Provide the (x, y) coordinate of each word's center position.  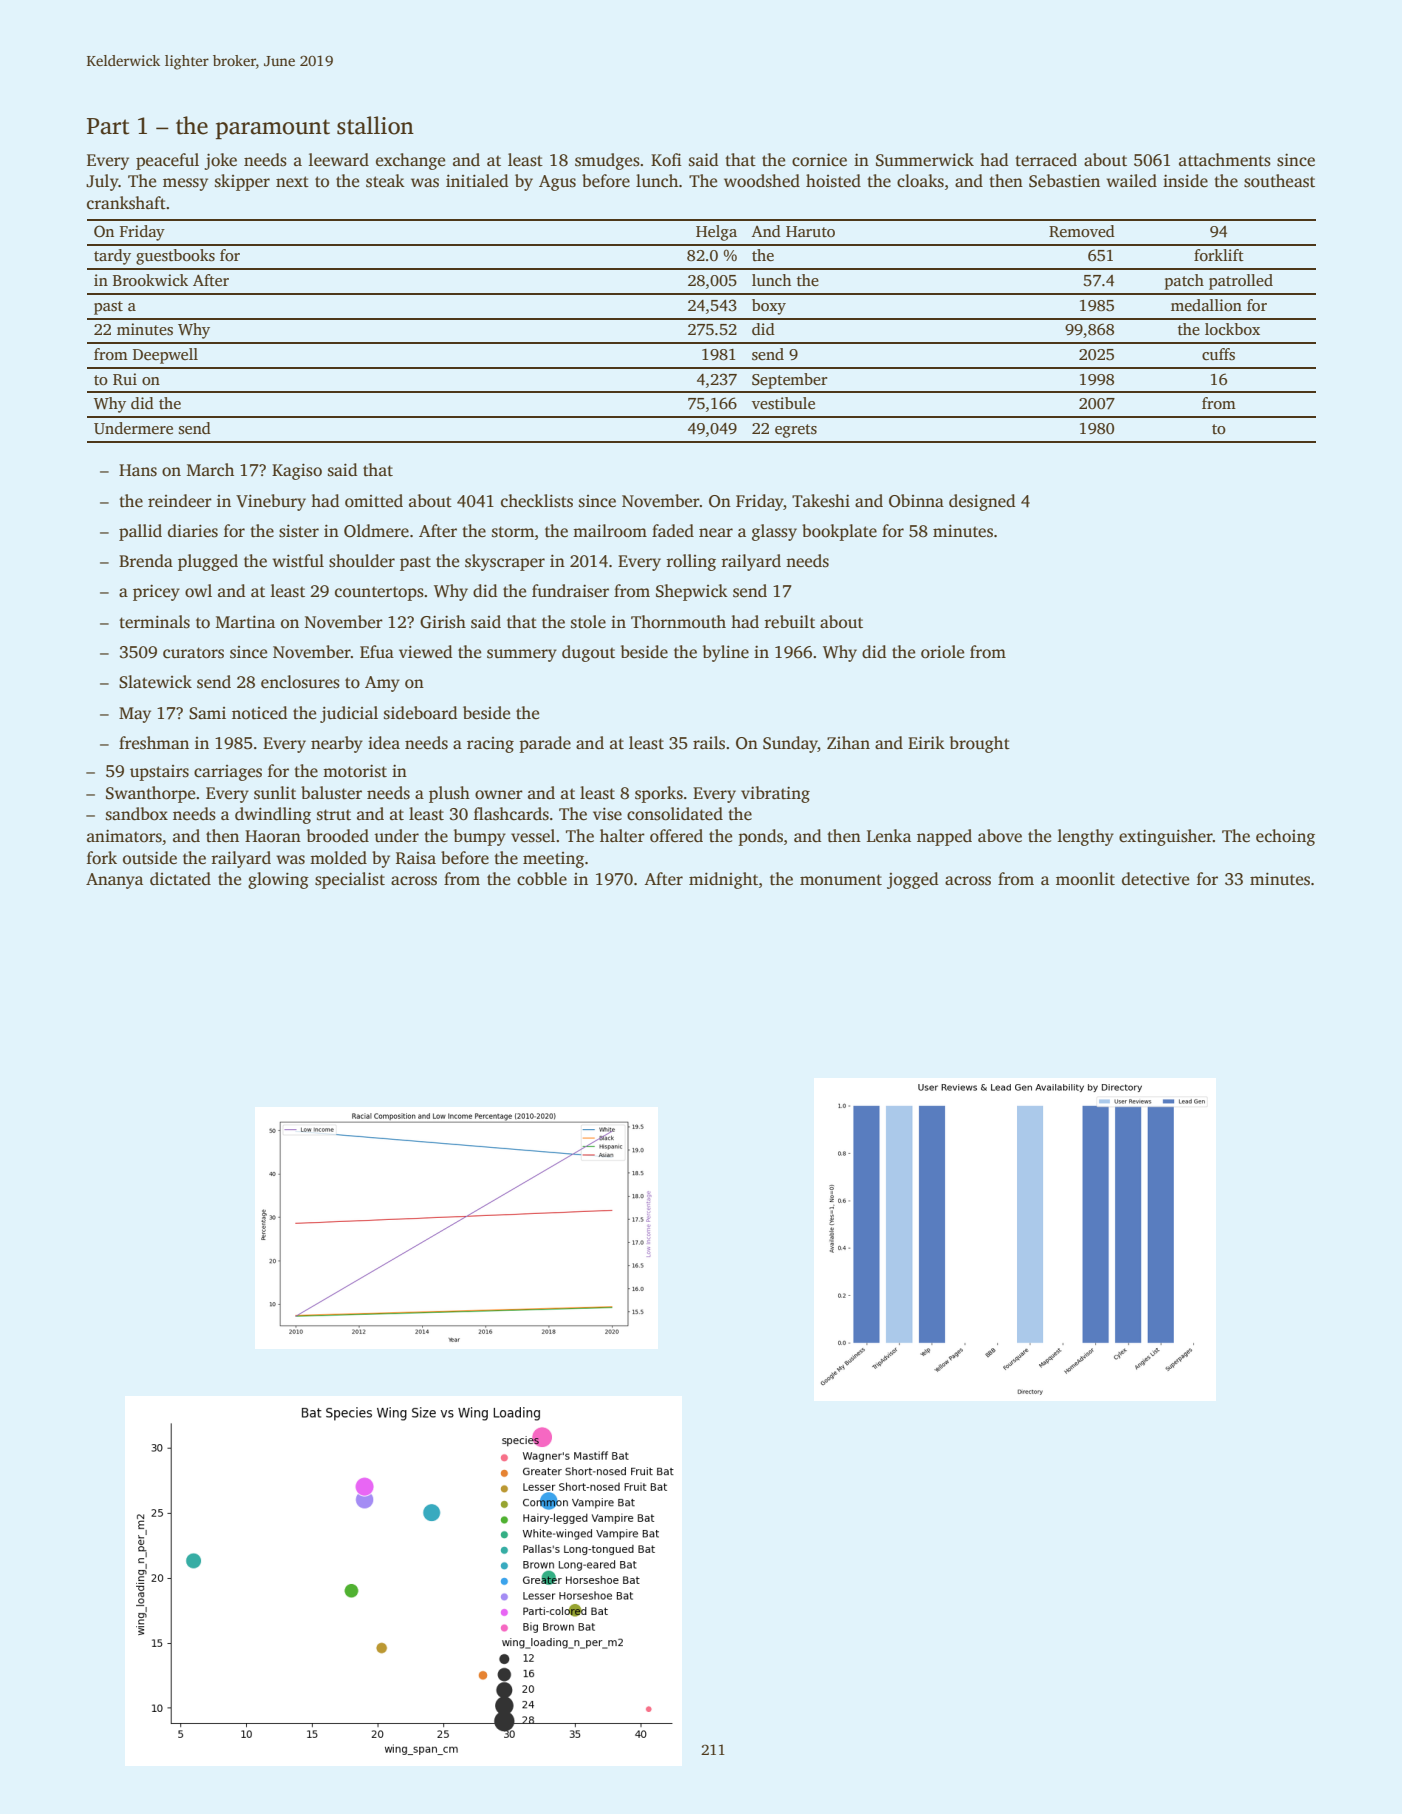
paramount (273, 129)
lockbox (1232, 329)
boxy (769, 307)
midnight (723, 880)
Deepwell (165, 356)
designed (982, 502)
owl (198, 591)
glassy (774, 532)
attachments (1225, 160)
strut (334, 815)
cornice (819, 160)
